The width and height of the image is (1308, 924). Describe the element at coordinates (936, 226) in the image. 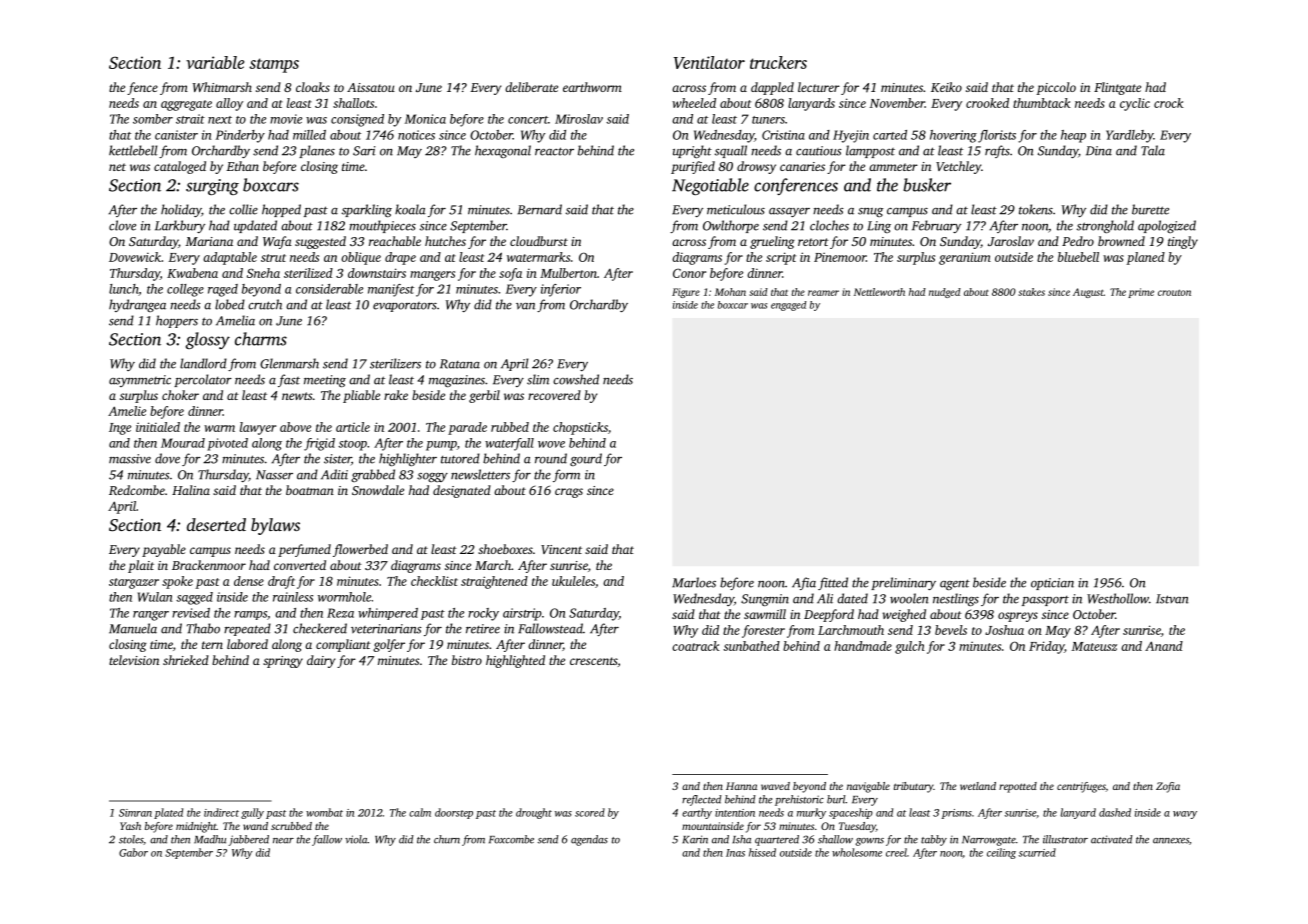

I see `February` at that location.
